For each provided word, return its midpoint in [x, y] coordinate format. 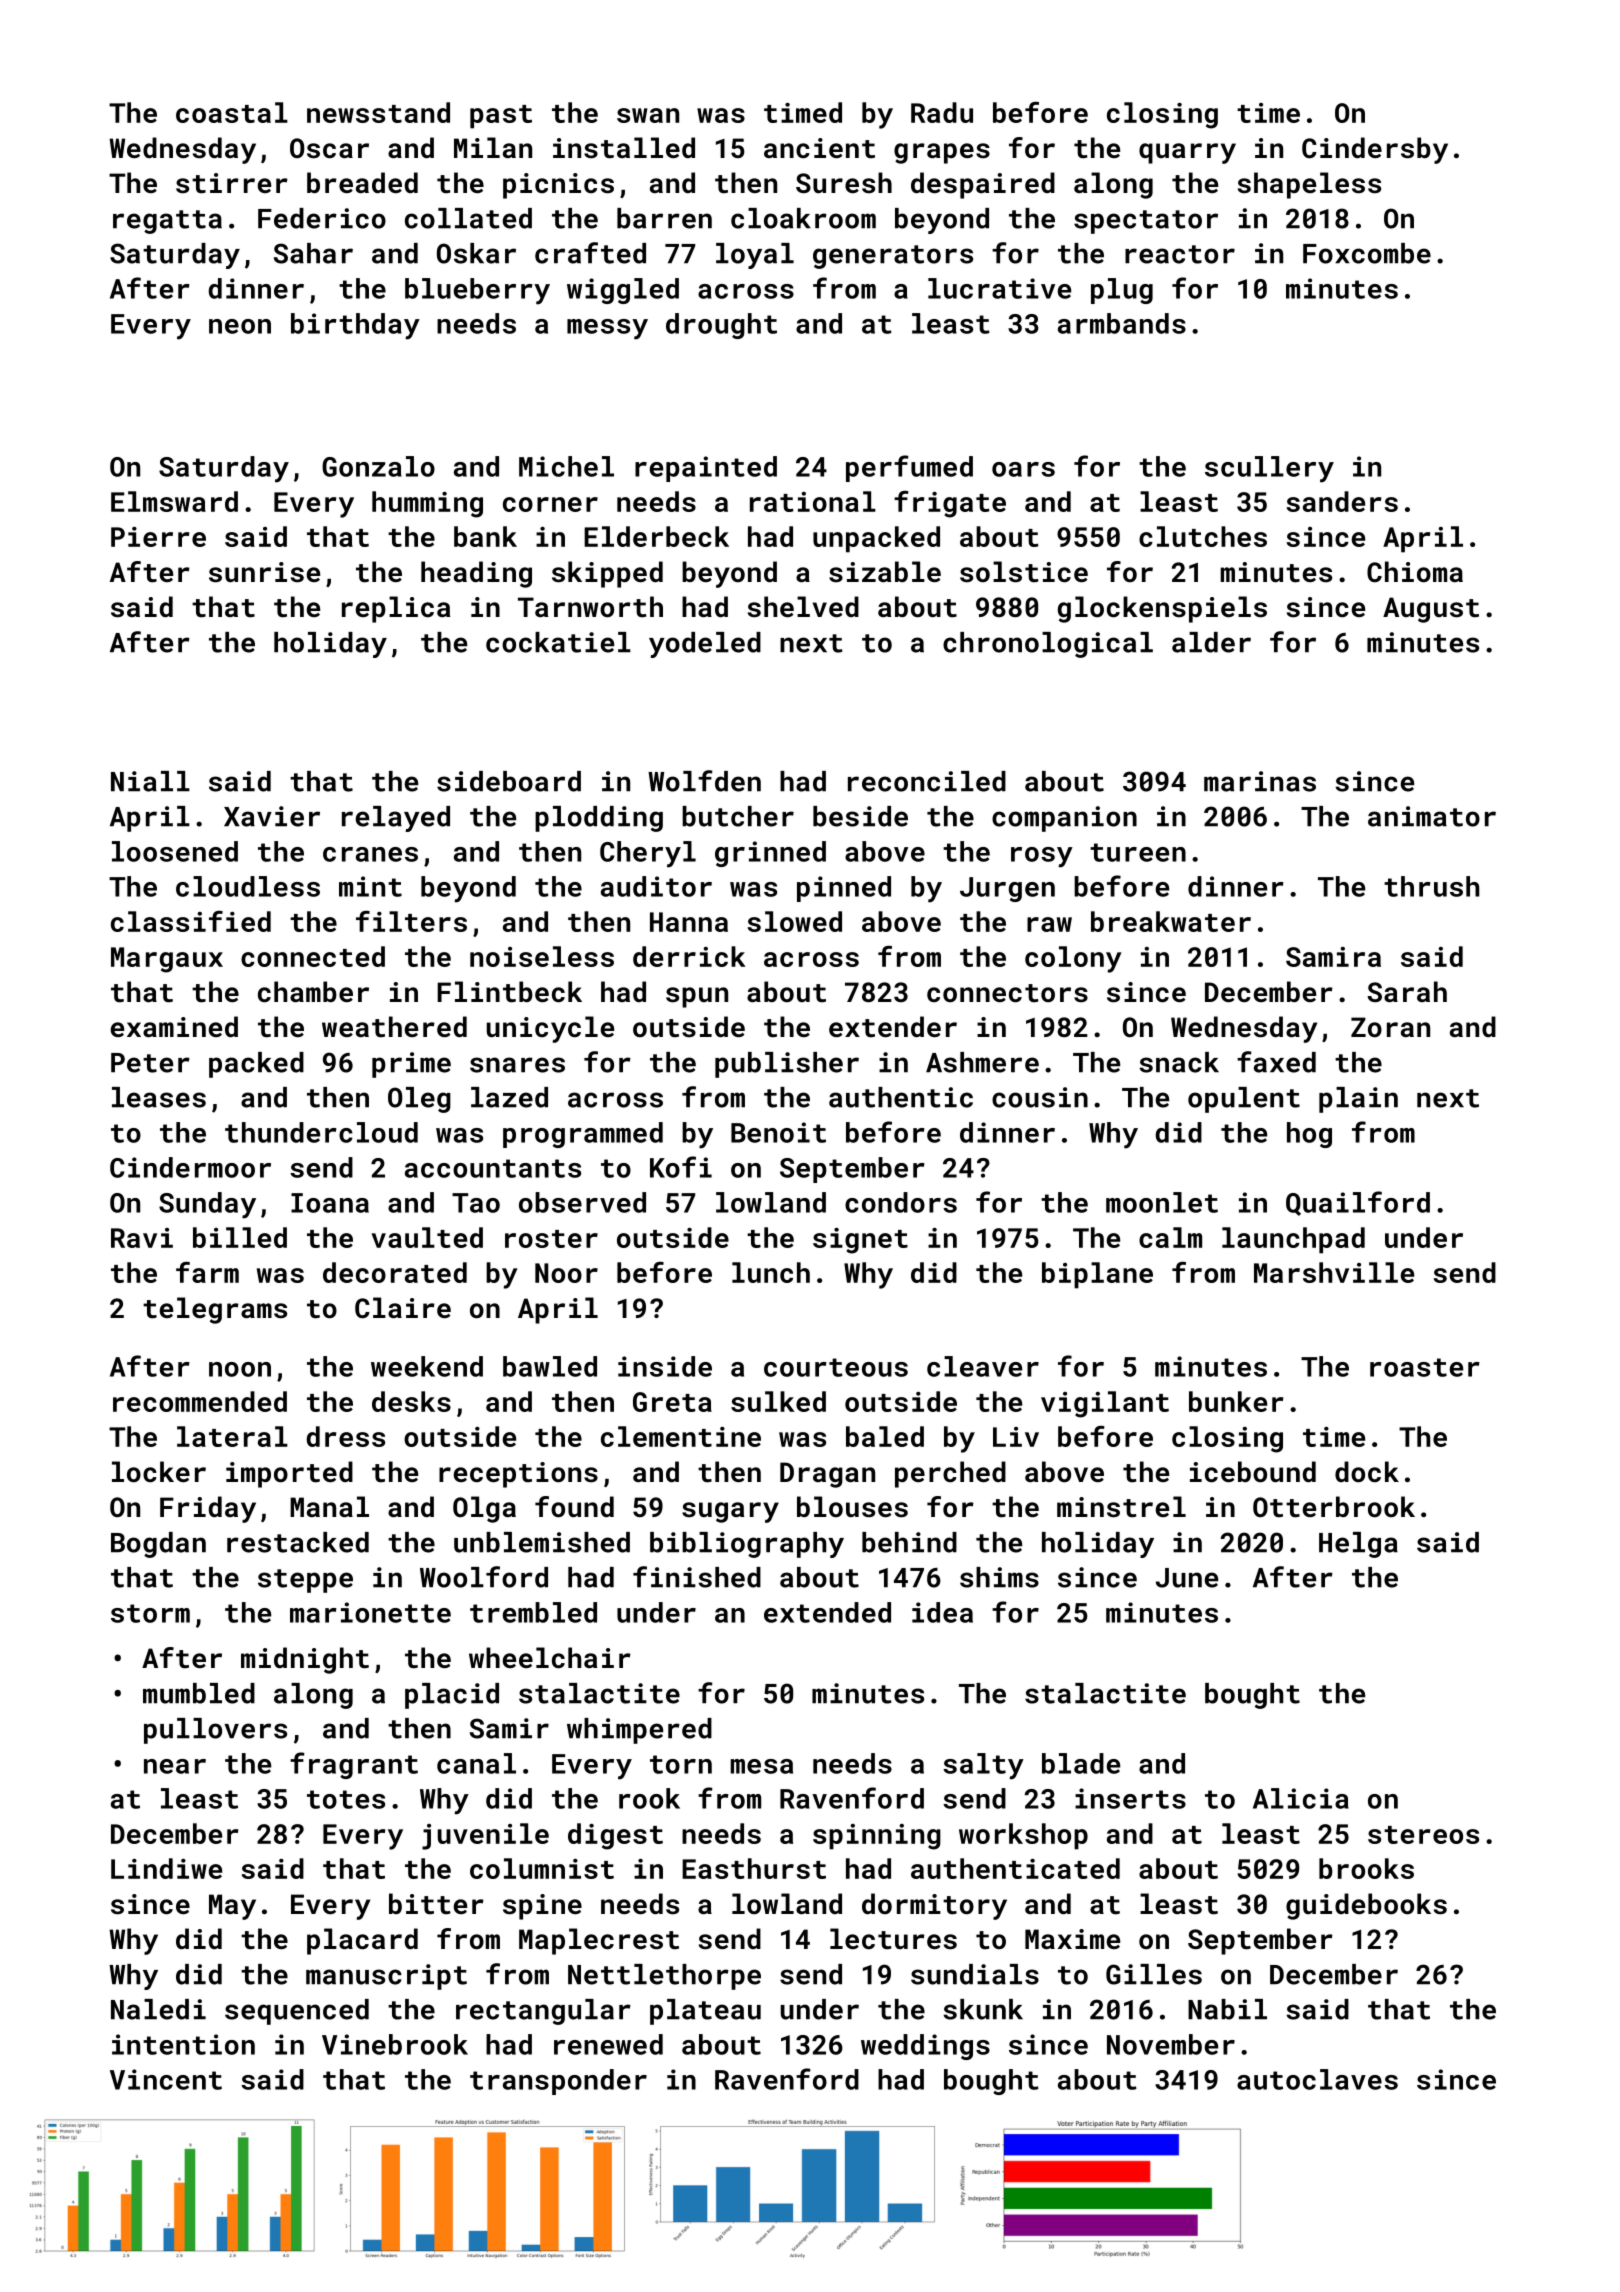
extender [893, 1027]
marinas [1260, 781]
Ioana [330, 1203]
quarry [1187, 153]
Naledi [158, 2009]
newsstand [378, 112]
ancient [819, 148]
